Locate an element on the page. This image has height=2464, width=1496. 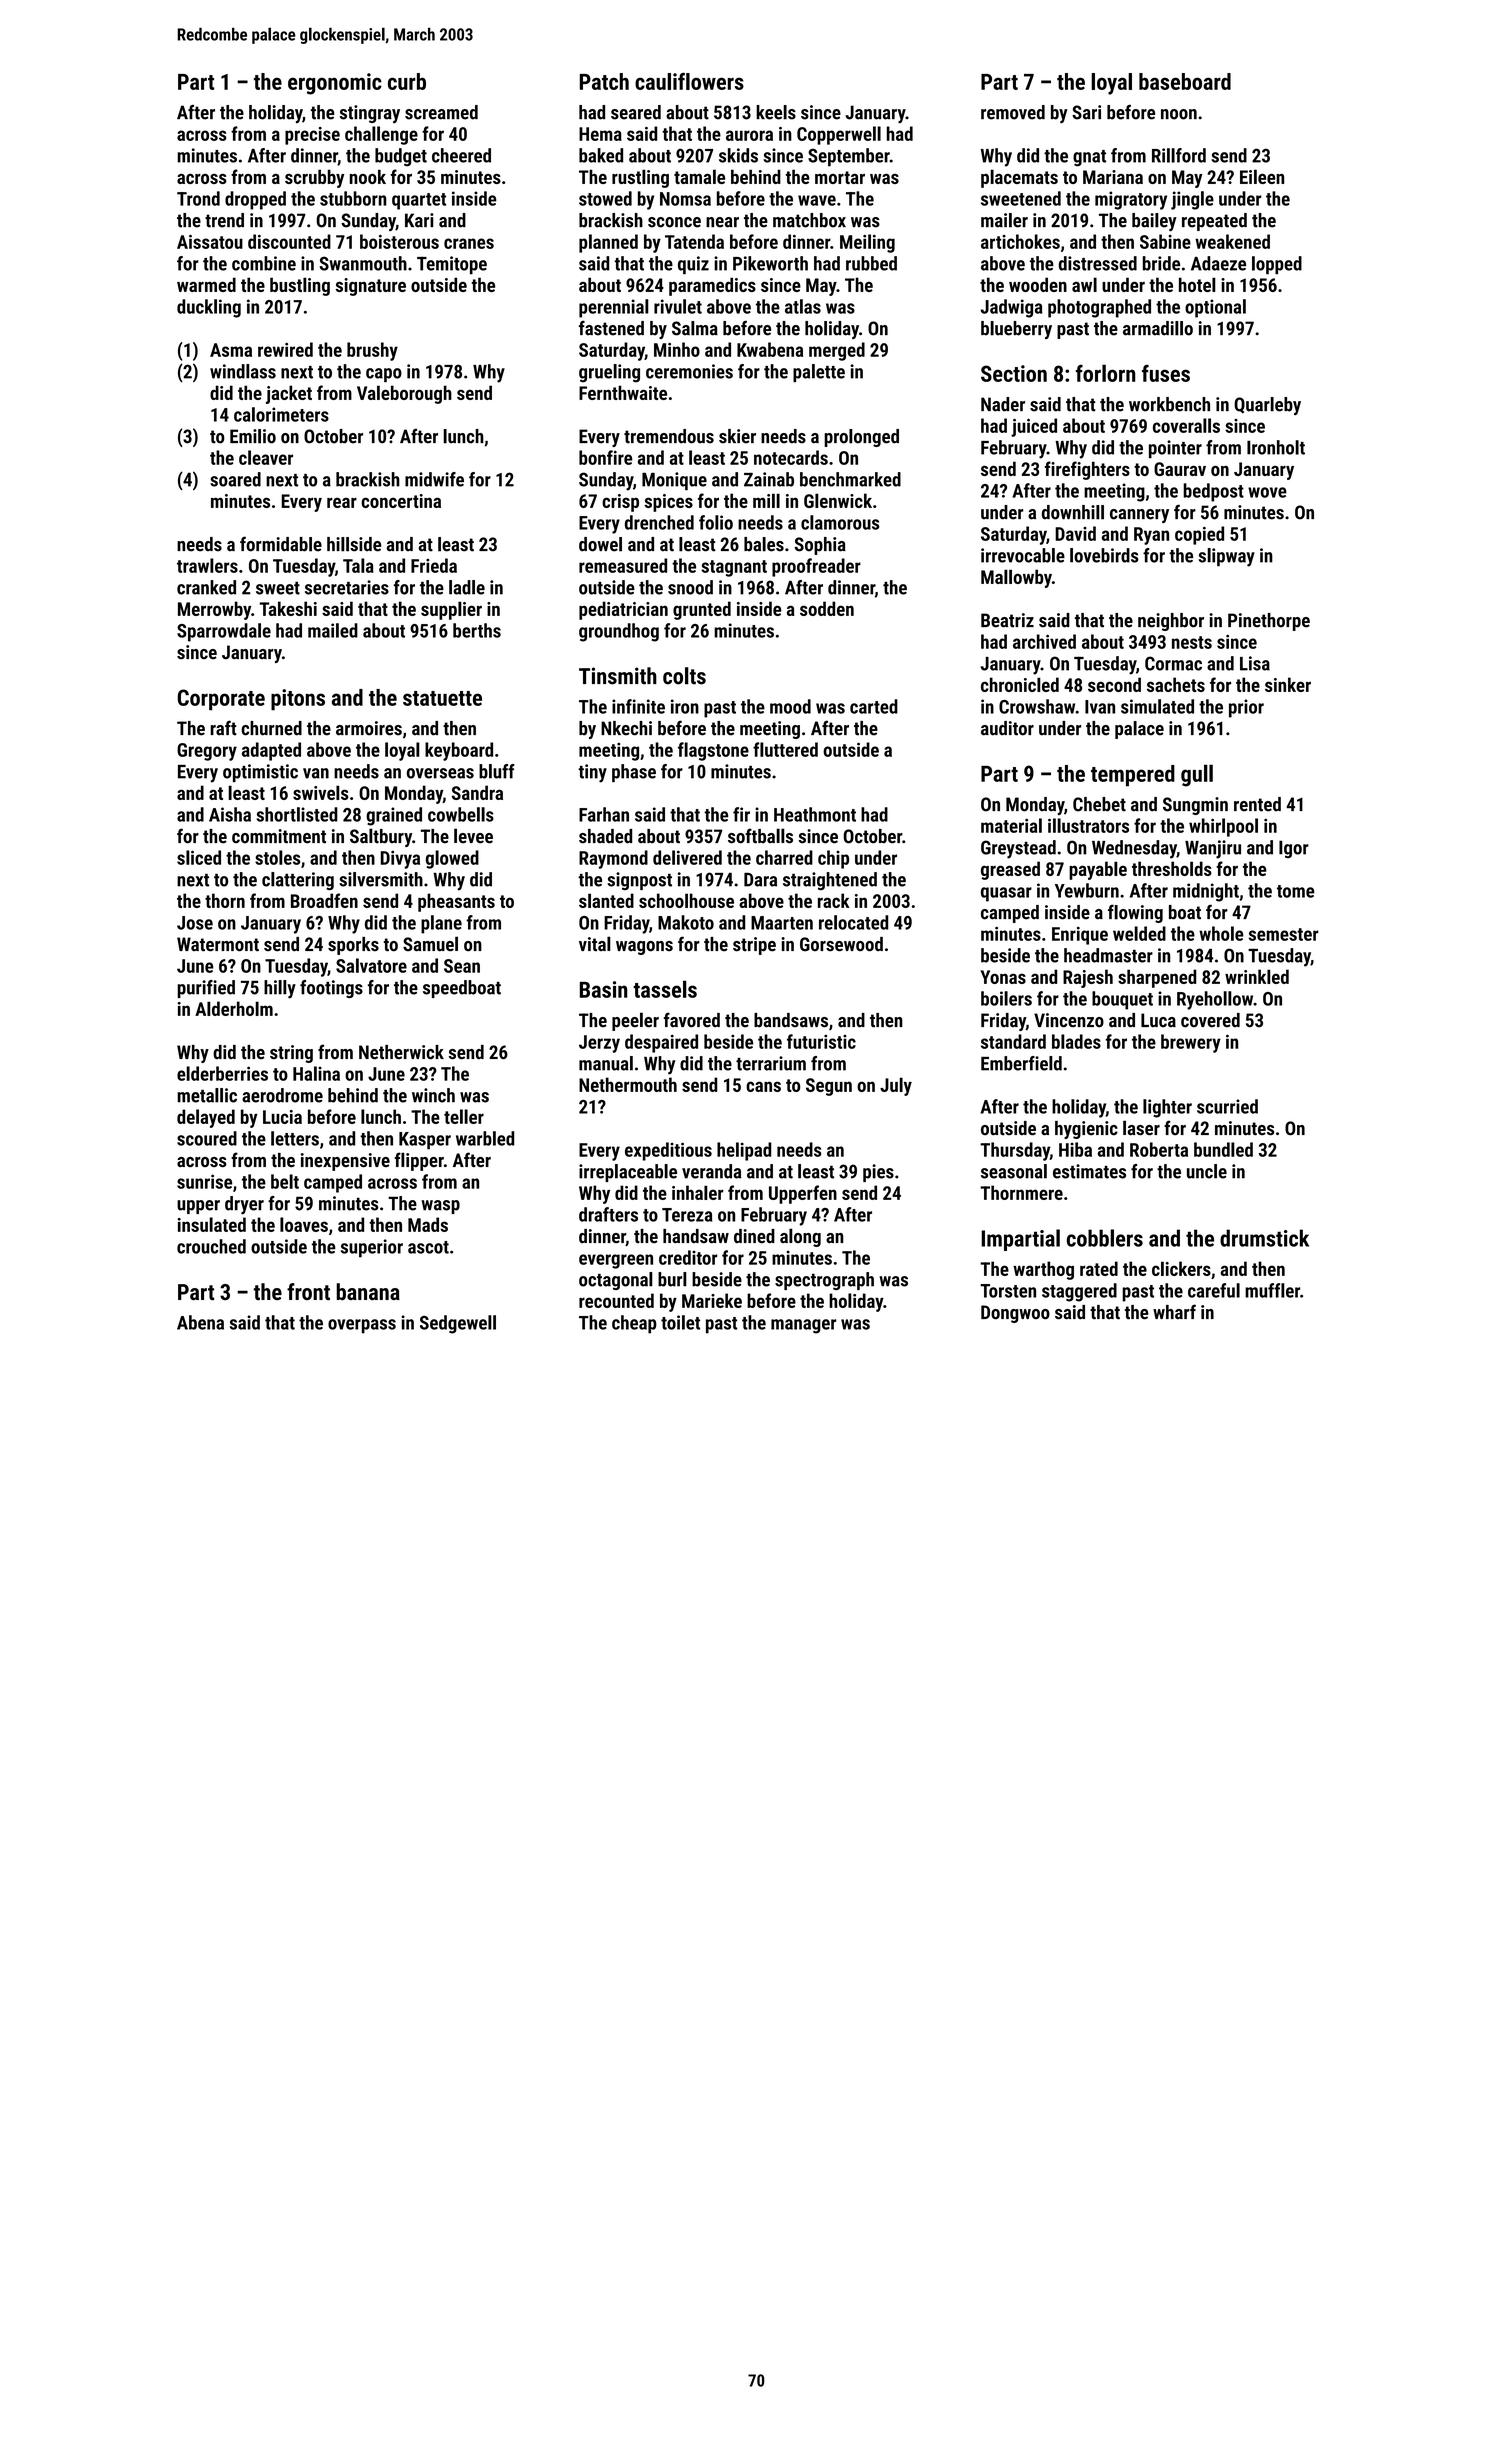
Nethermouth is located at coordinates (628, 1084).
